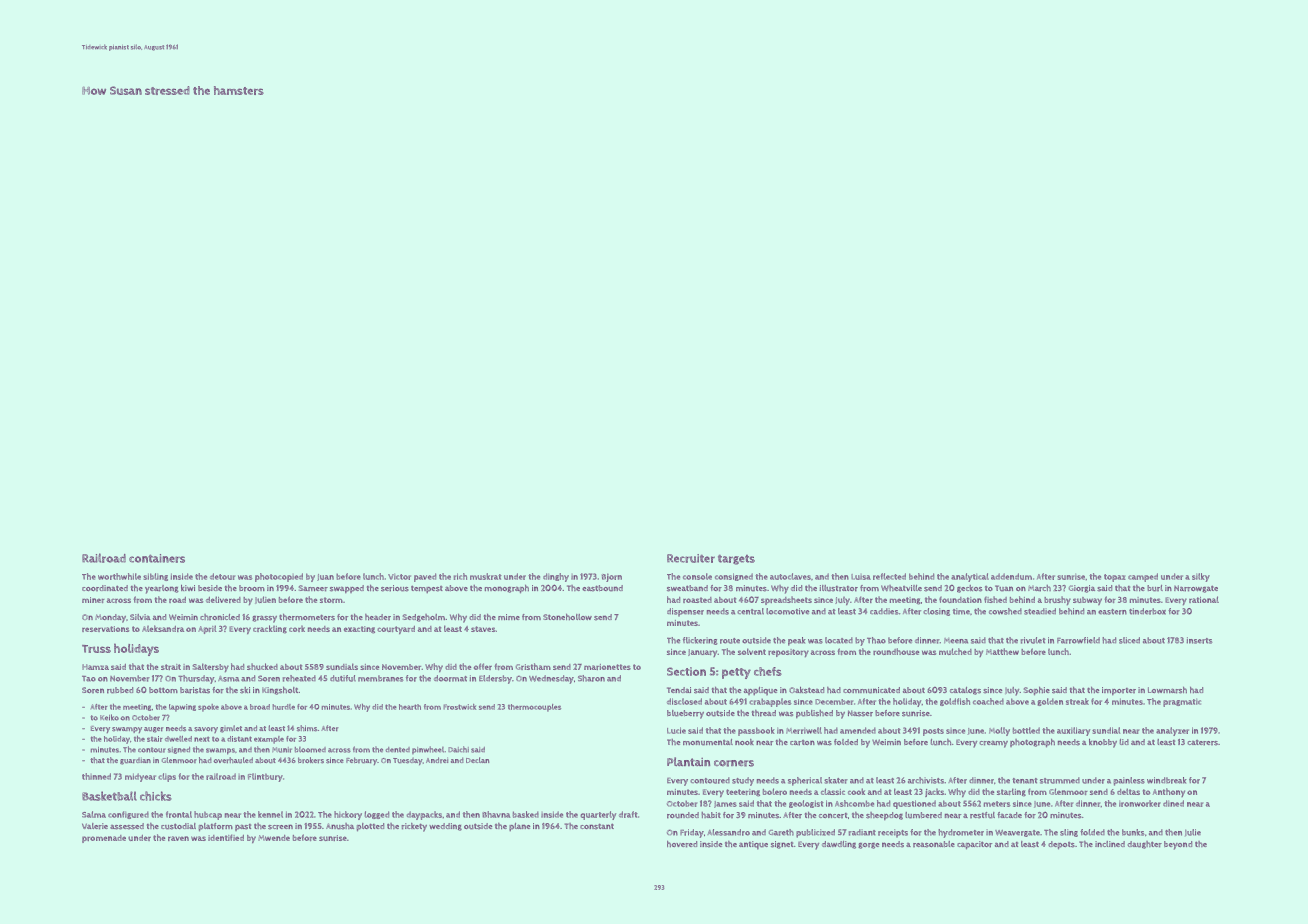  What do you see at coordinates (691, 558) in the page?
I see `Recruiter` at bounding box center [691, 558].
